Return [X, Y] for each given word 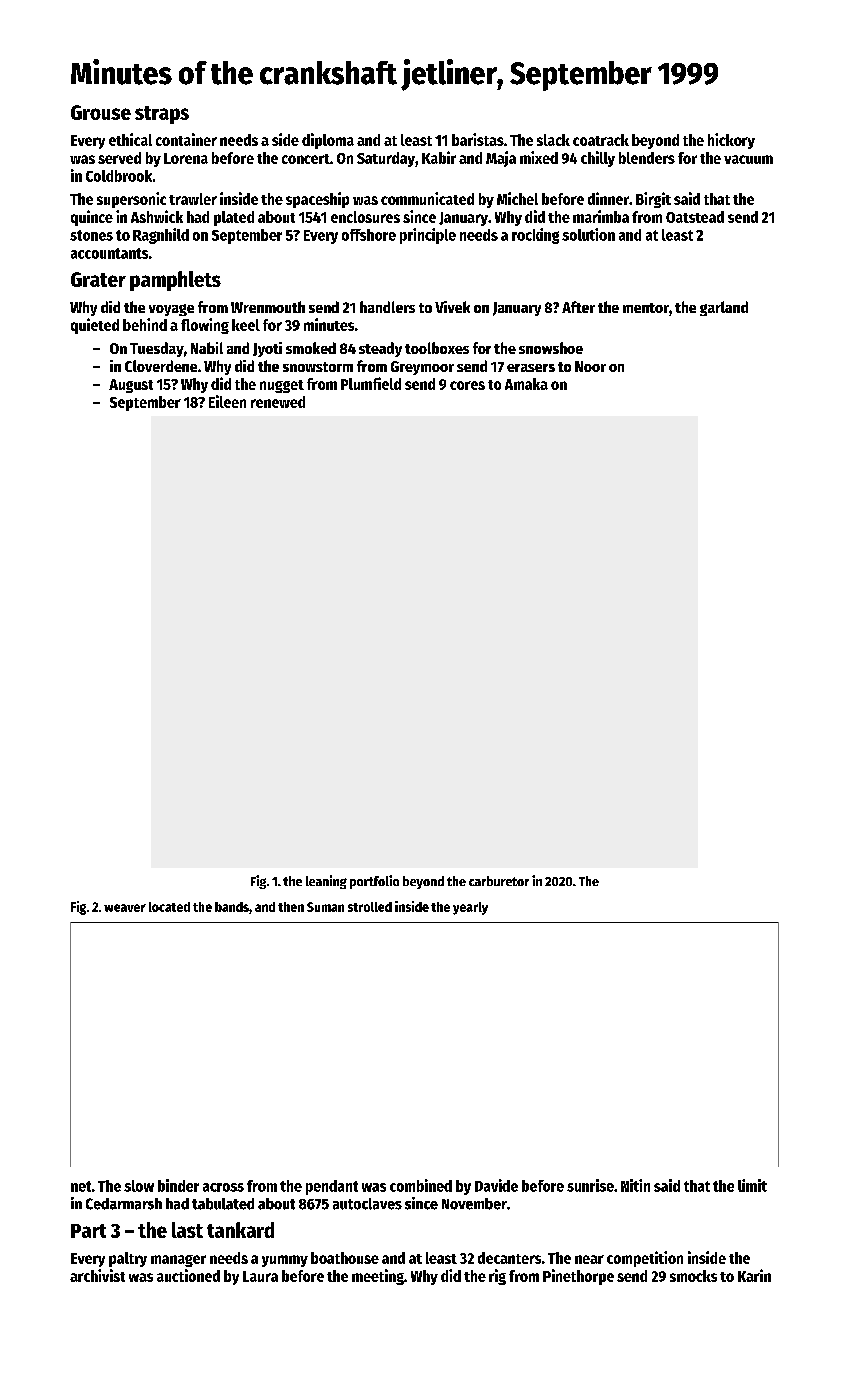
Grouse [101, 112]
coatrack [601, 140]
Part [88, 1231]
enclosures [365, 217]
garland [724, 308]
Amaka [526, 384]
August [131, 386]
